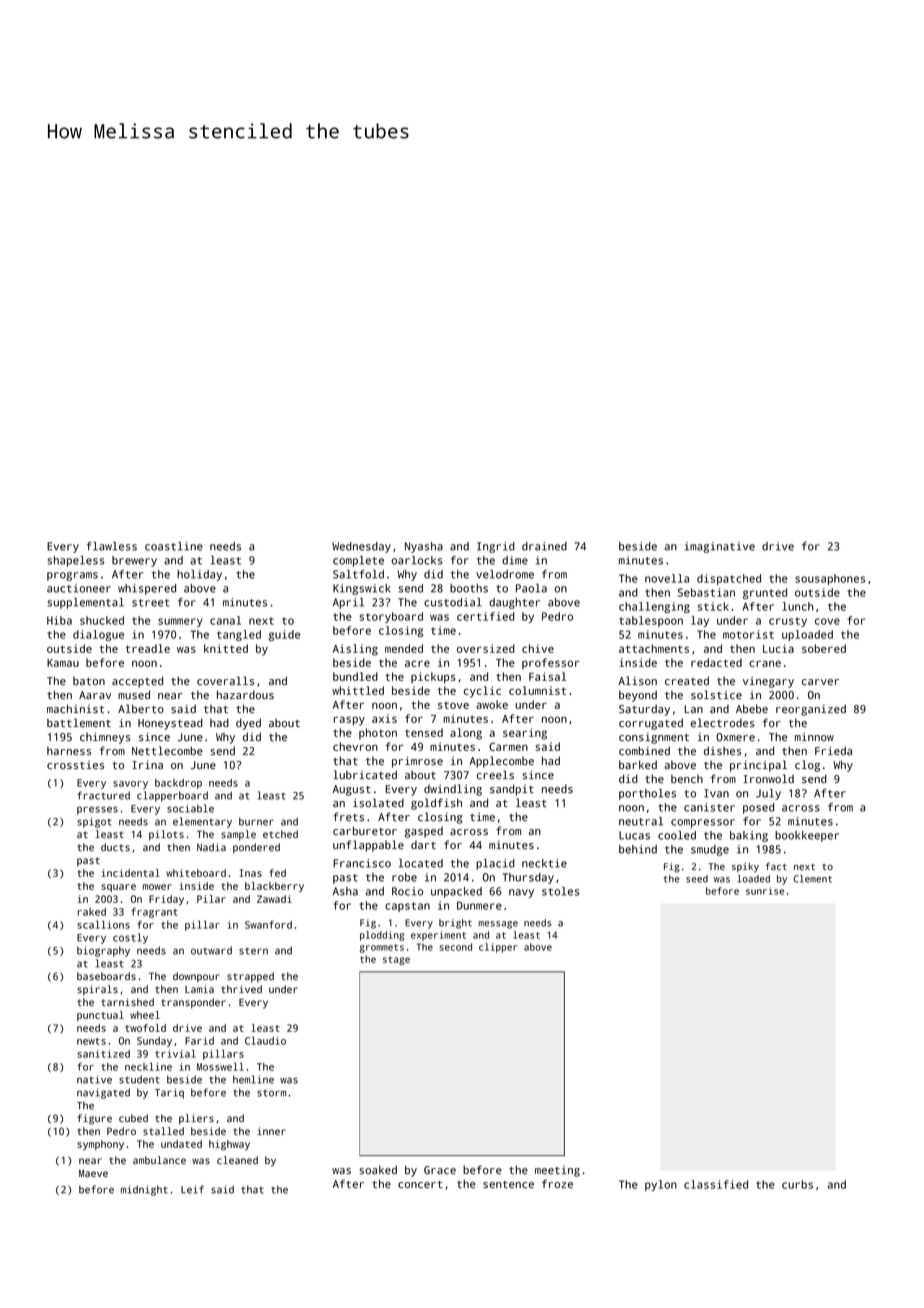  Describe the element at coordinates (538, 648) in the screenshot. I see `chive` at that location.
